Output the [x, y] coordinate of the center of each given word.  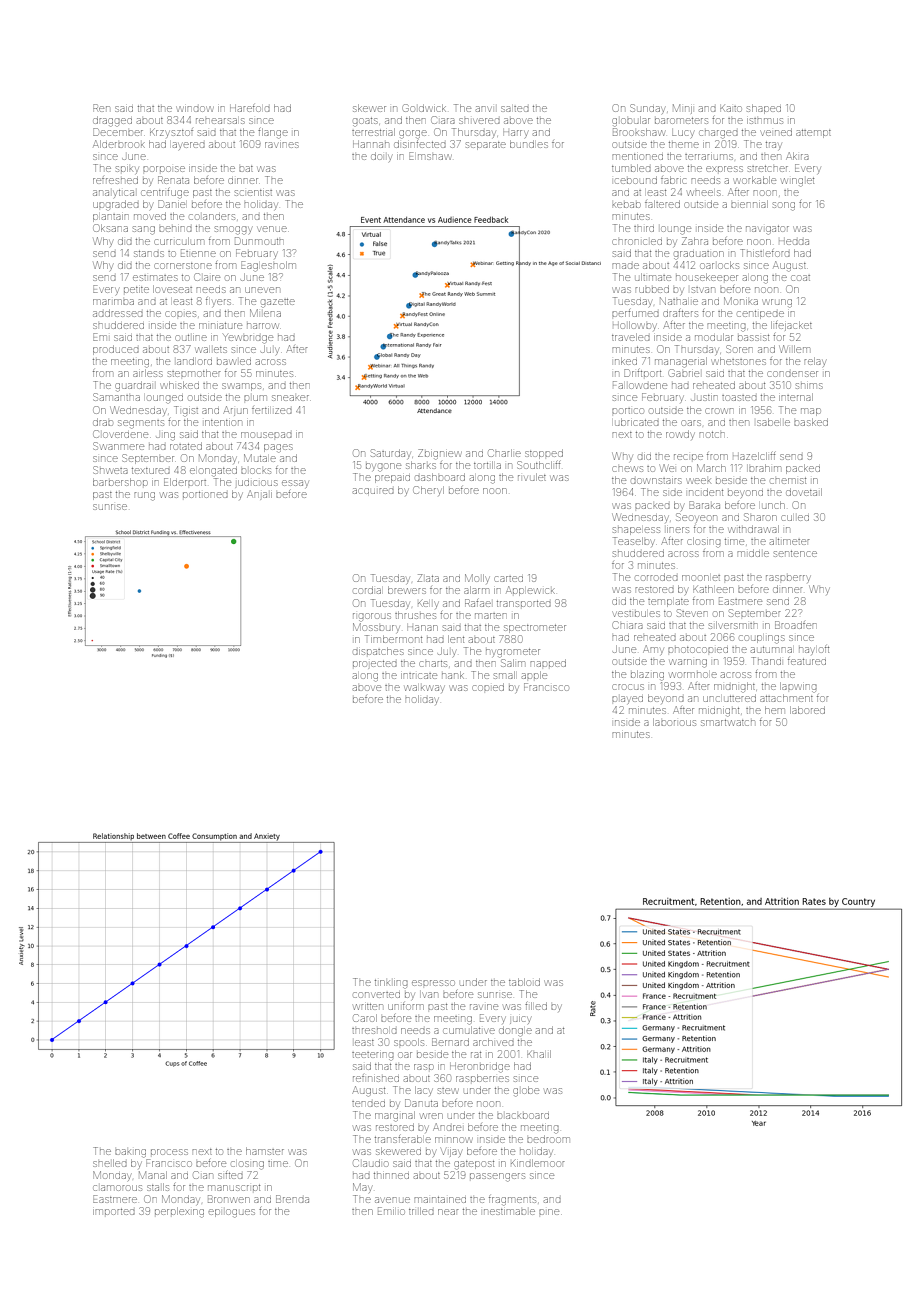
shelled [110, 1163]
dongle [515, 1032]
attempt [813, 134]
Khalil [539, 1054]
